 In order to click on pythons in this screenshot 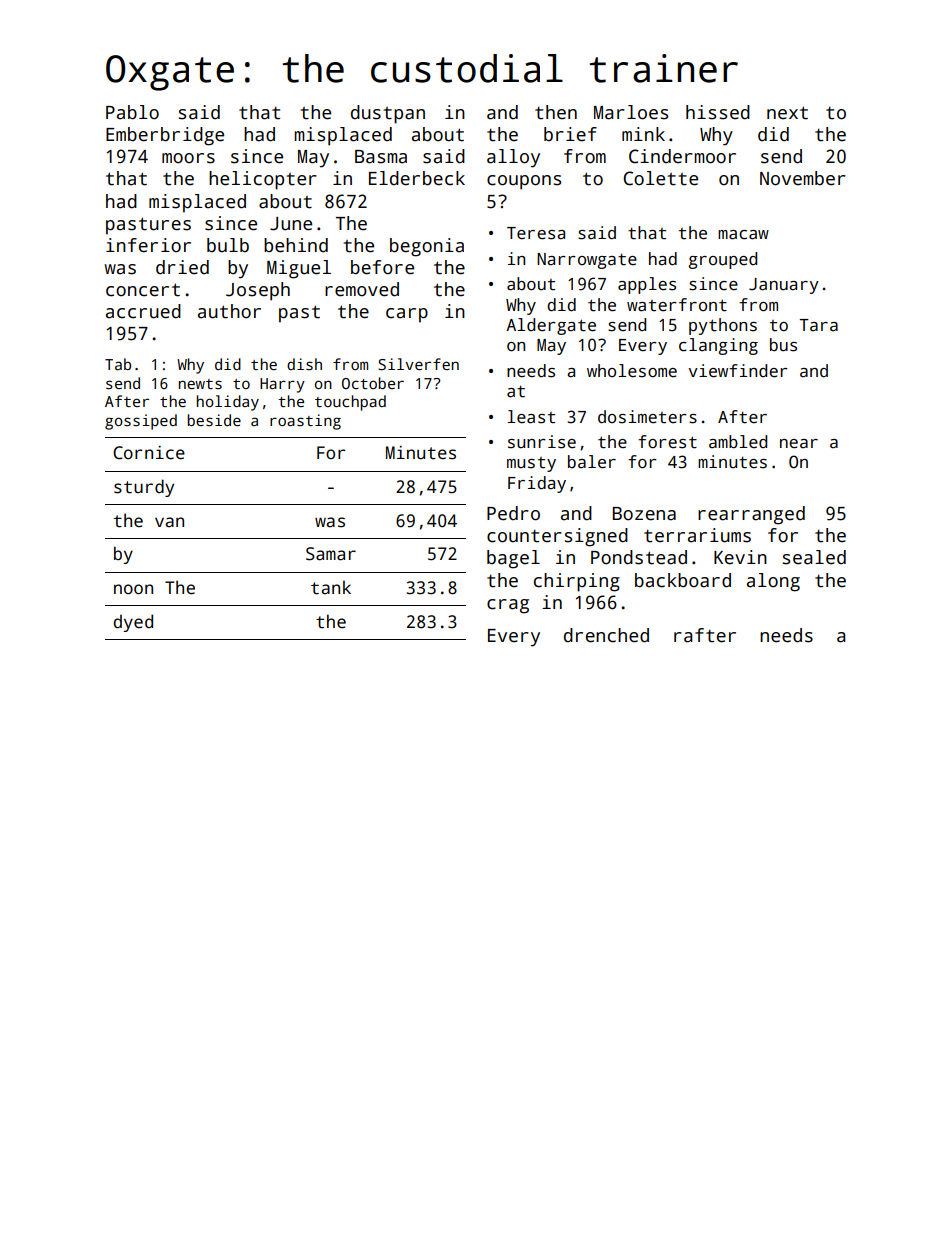, I will do `click(723, 326)`.
